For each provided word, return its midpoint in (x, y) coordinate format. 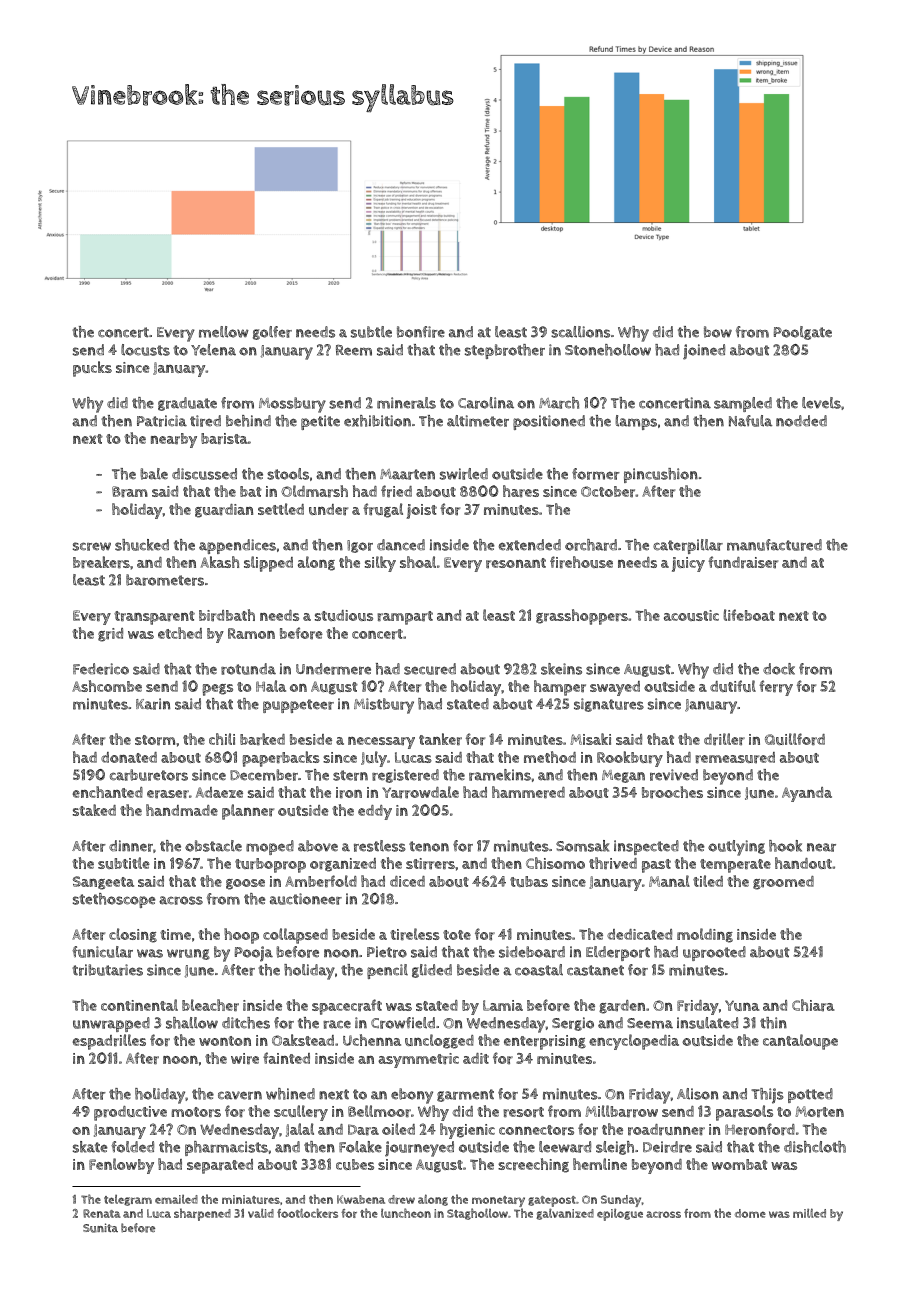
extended (530, 545)
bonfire (421, 332)
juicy (688, 564)
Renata (102, 1213)
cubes (355, 1164)
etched (180, 633)
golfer (272, 333)
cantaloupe (800, 1042)
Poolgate (803, 333)
